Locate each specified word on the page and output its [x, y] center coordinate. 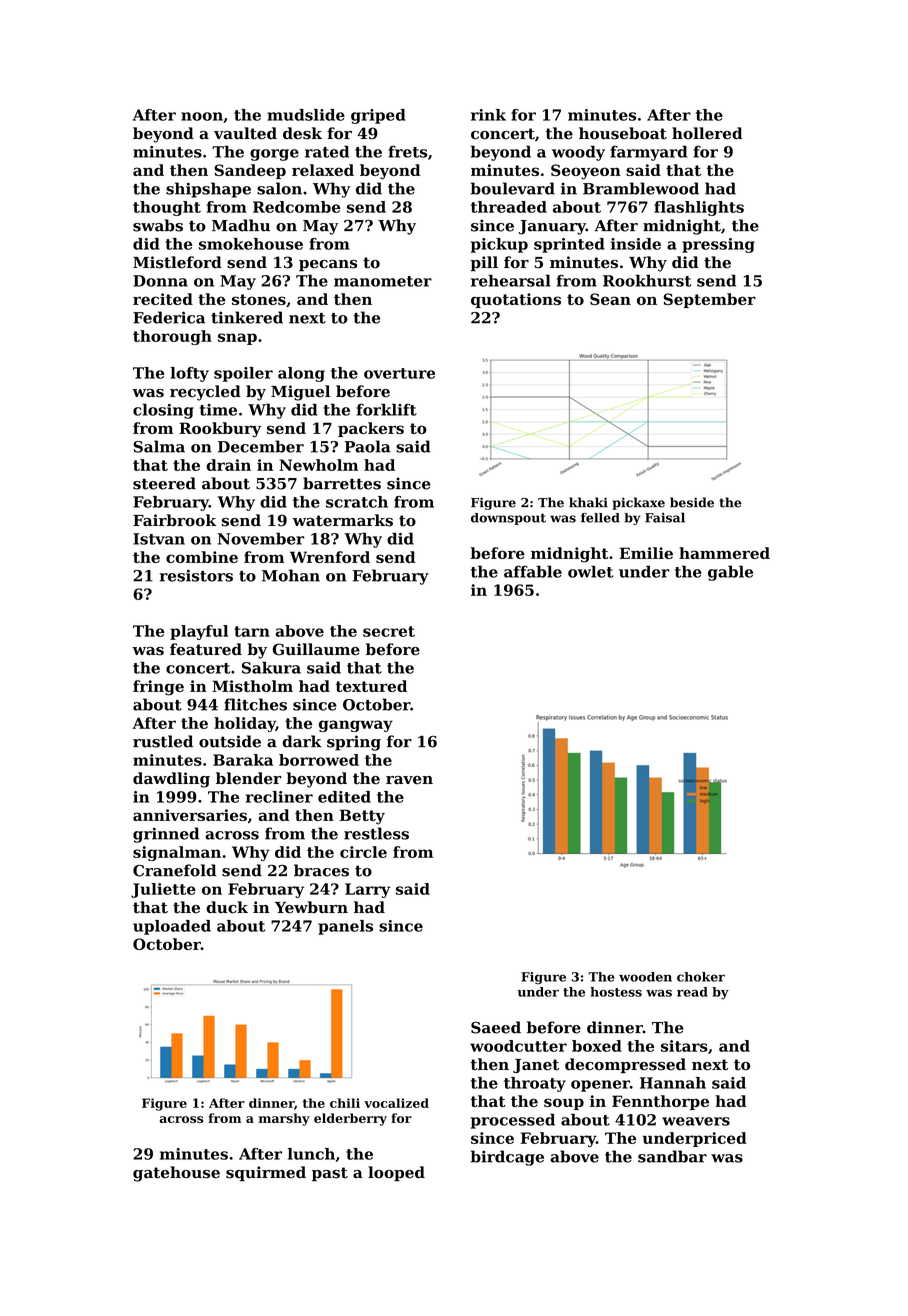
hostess [616, 992]
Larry [367, 890]
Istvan [159, 539]
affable [533, 571]
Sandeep [250, 171]
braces [321, 870]
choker [701, 977]
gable [730, 573]
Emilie [646, 553]
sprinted [569, 245]
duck [227, 907]
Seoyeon [586, 172]
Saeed [496, 1027]
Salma [159, 446]
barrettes [342, 483]
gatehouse [176, 1174]
